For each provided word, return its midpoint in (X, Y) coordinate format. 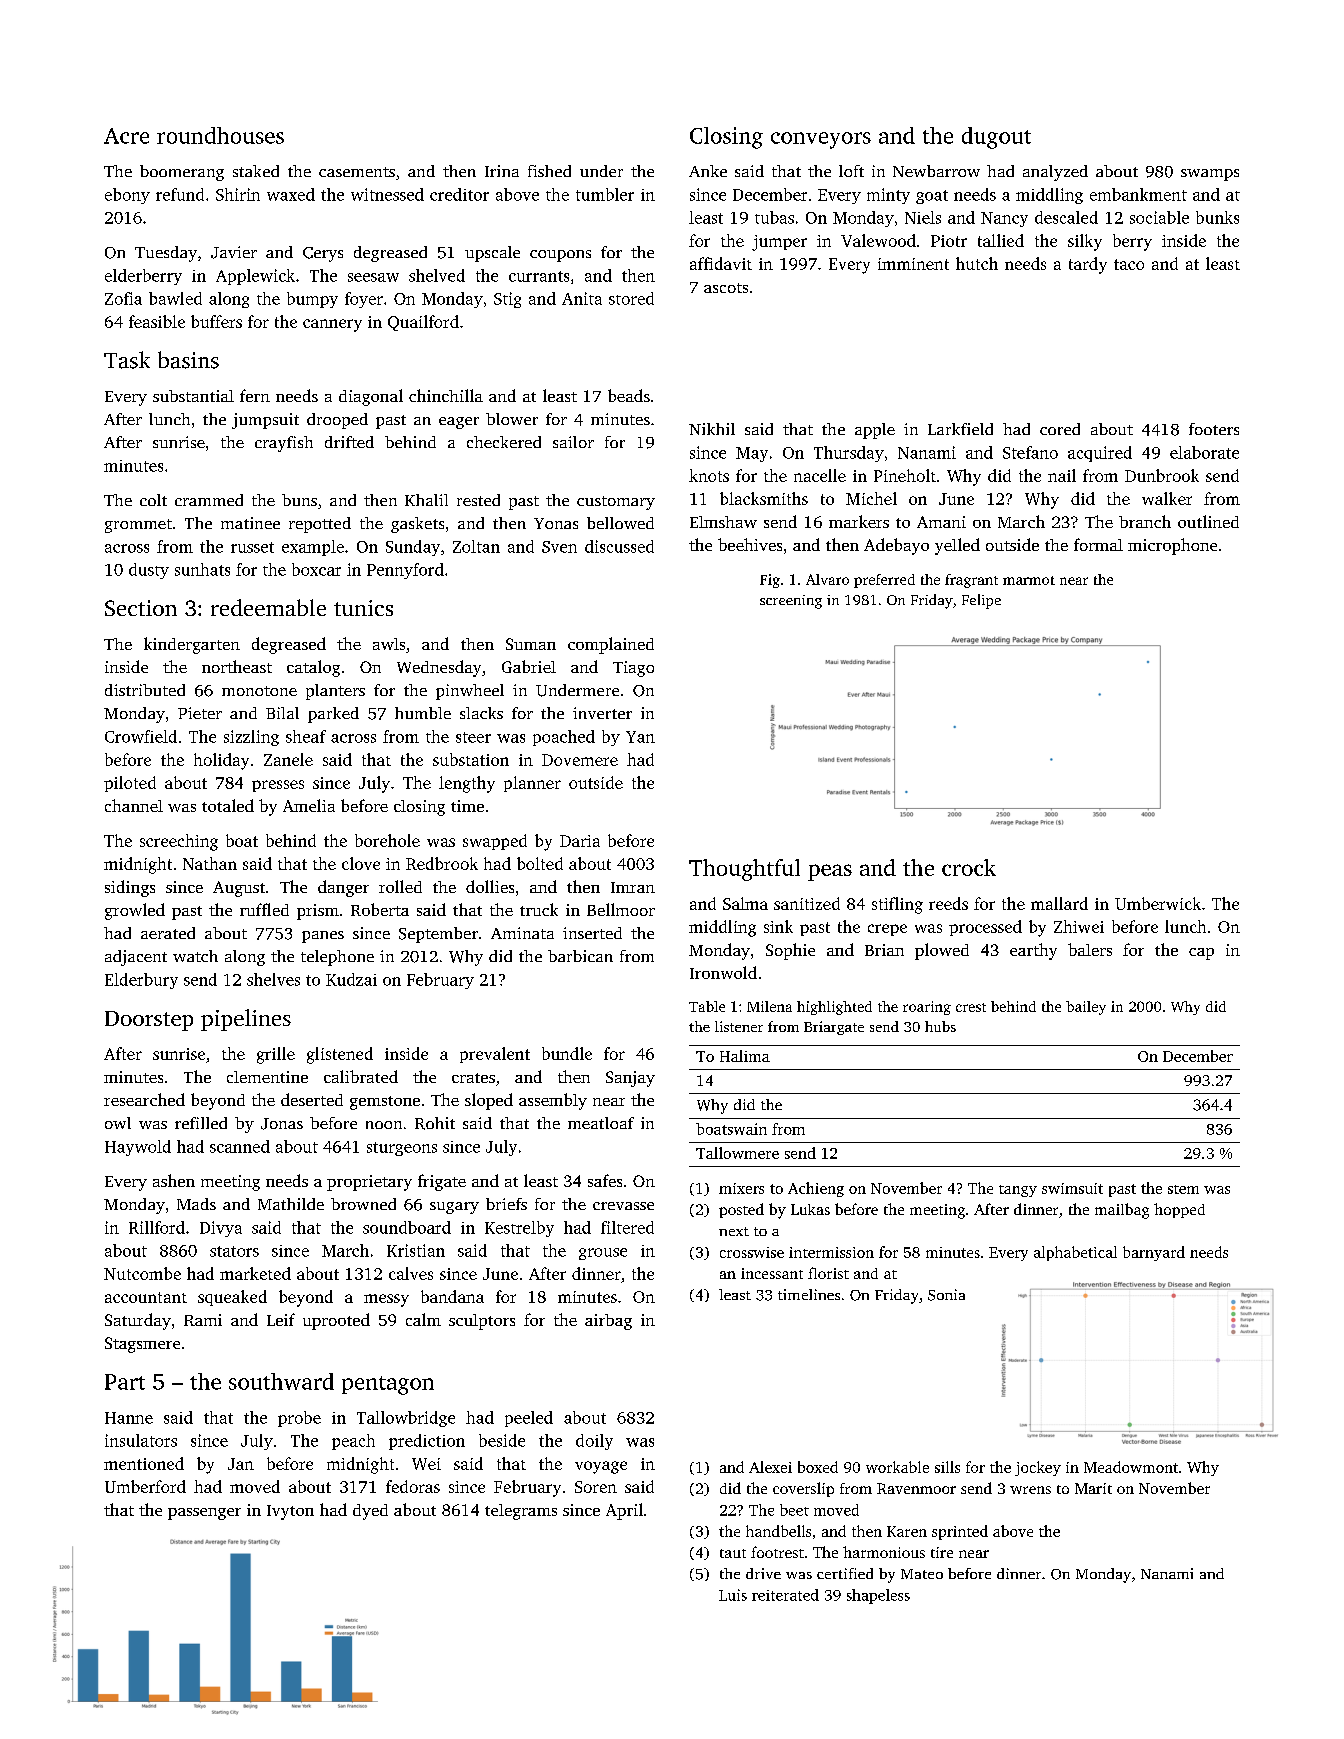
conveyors (821, 140)
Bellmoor (621, 909)
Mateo (922, 1574)
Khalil (426, 500)
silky (1085, 242)
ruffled (264, 909)
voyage (601, 1467)
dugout (996, 138)
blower (512, 419)
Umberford (145, 1486)
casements (357, 172)
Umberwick (1158, 903)
